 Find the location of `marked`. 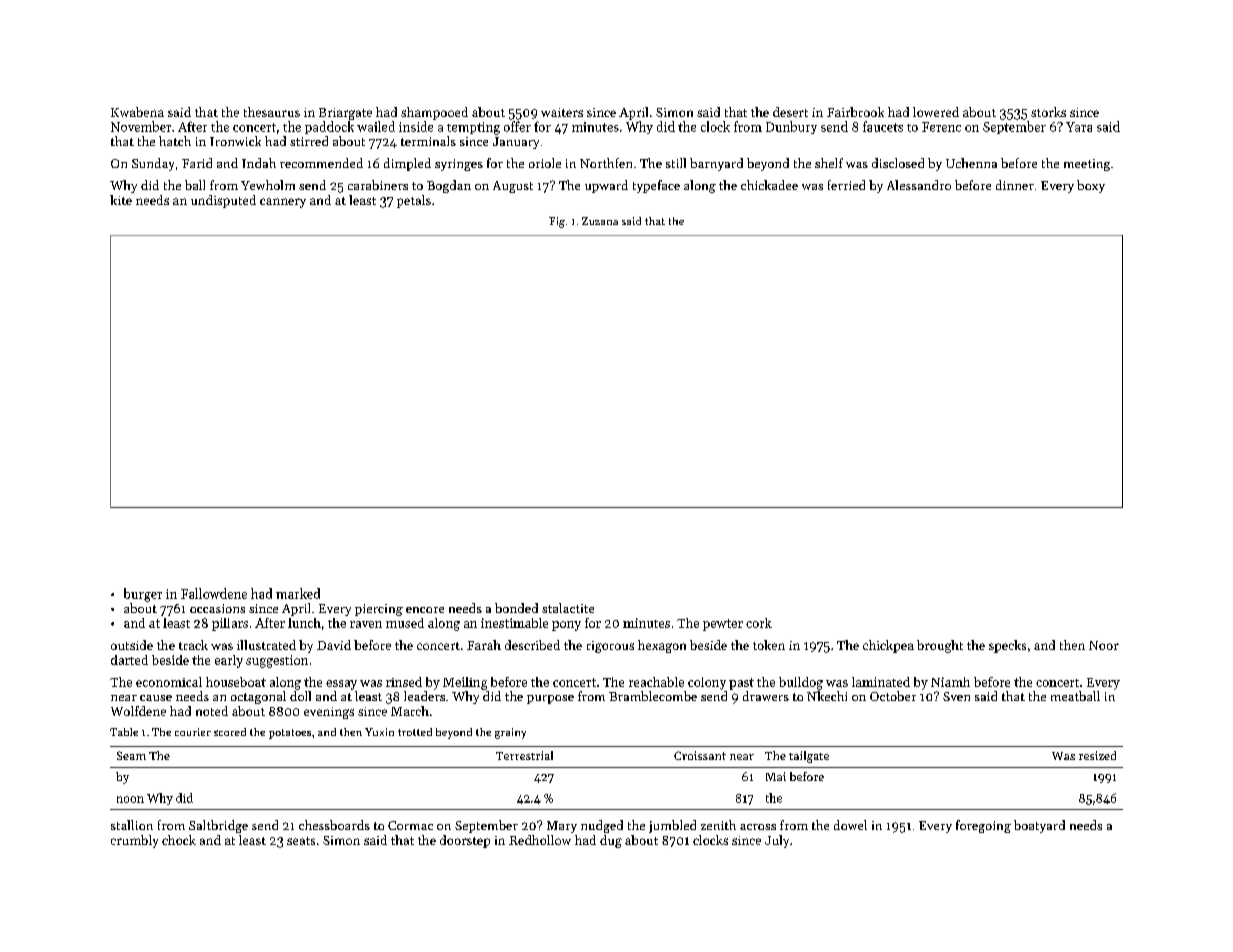

marked is located at coordinates (298, 593).
